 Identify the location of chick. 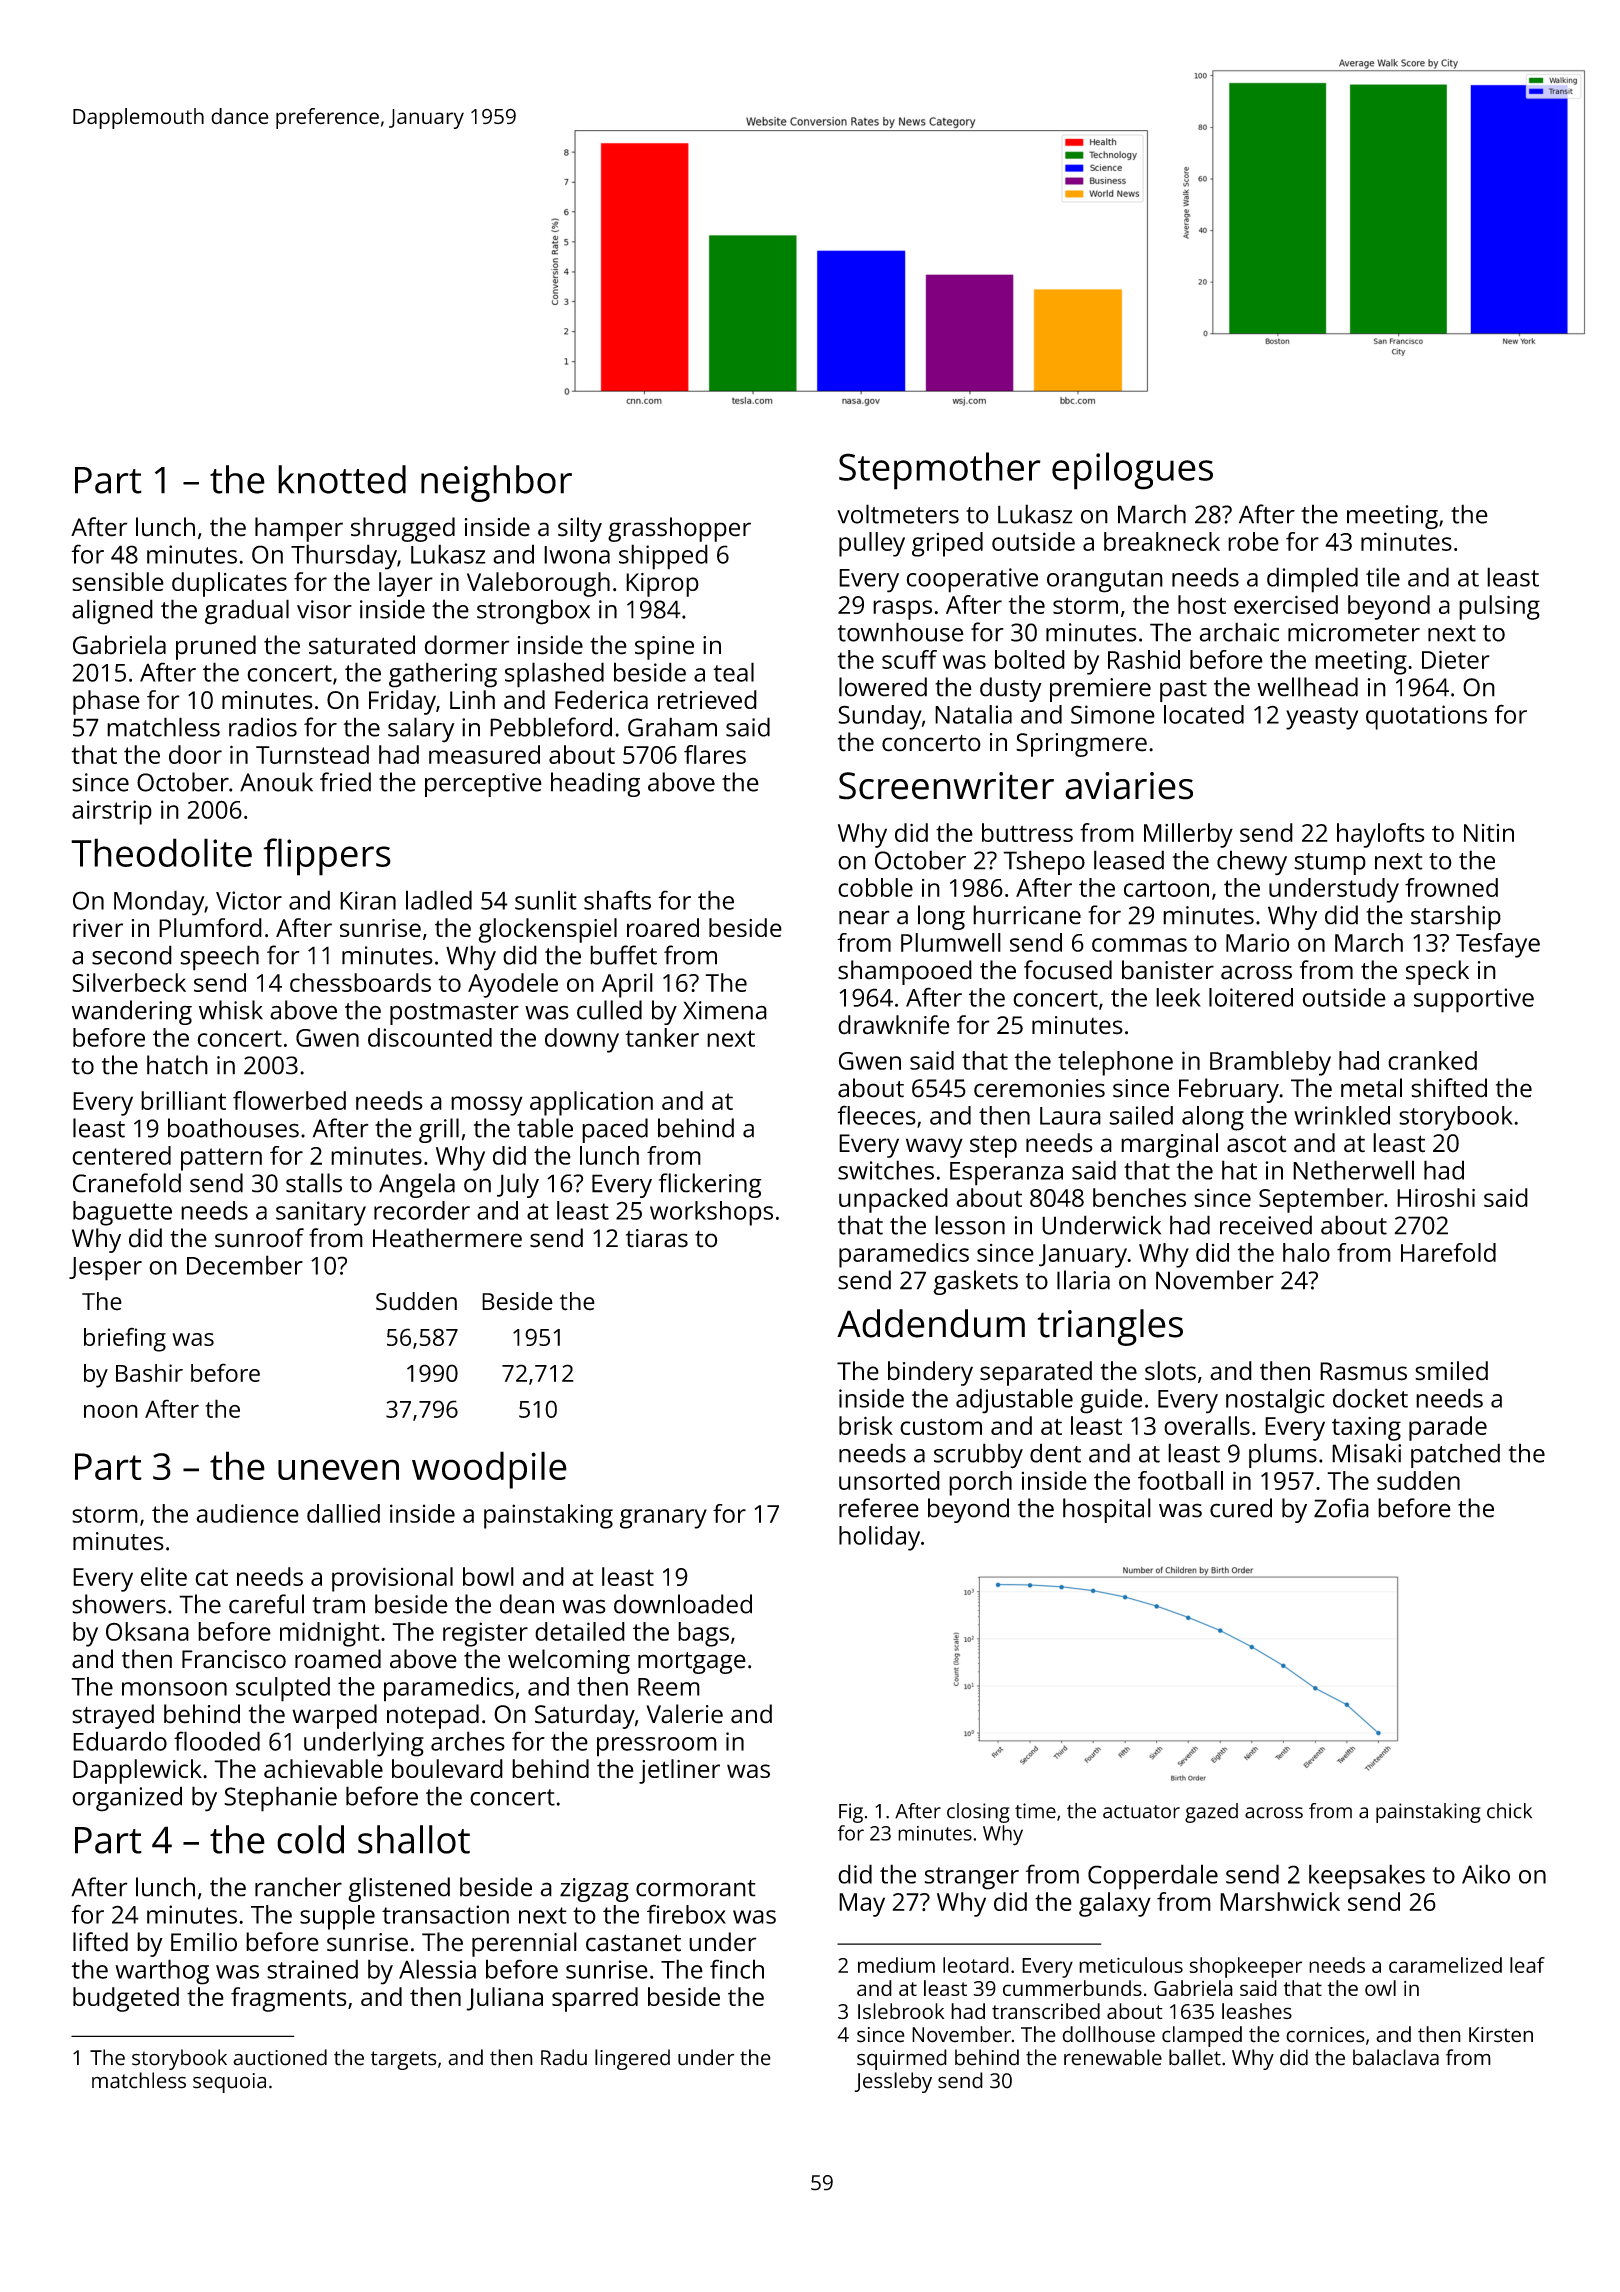
(1509, 1811).
